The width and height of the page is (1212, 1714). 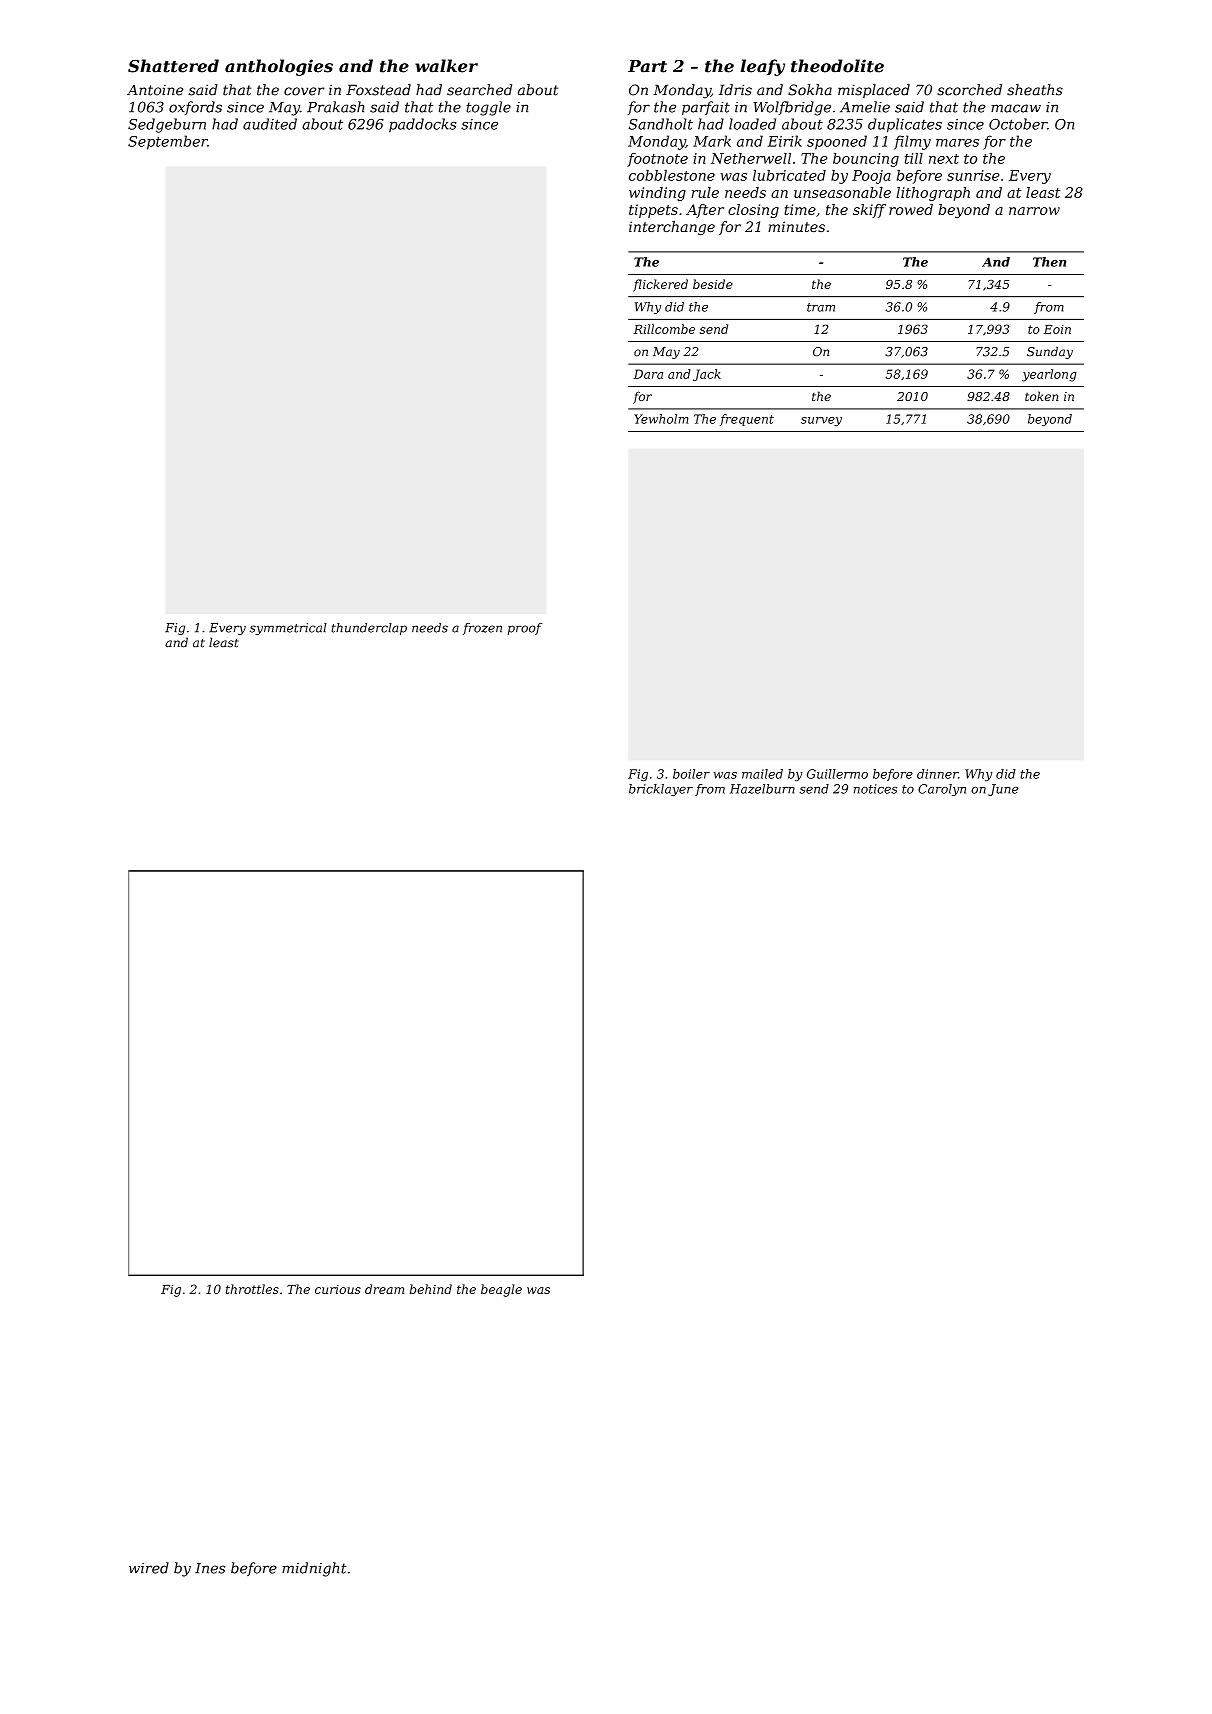 What do you see at coordinates (660, 285) in the page?
I see `flickered` at bounding box center [660, 285].
